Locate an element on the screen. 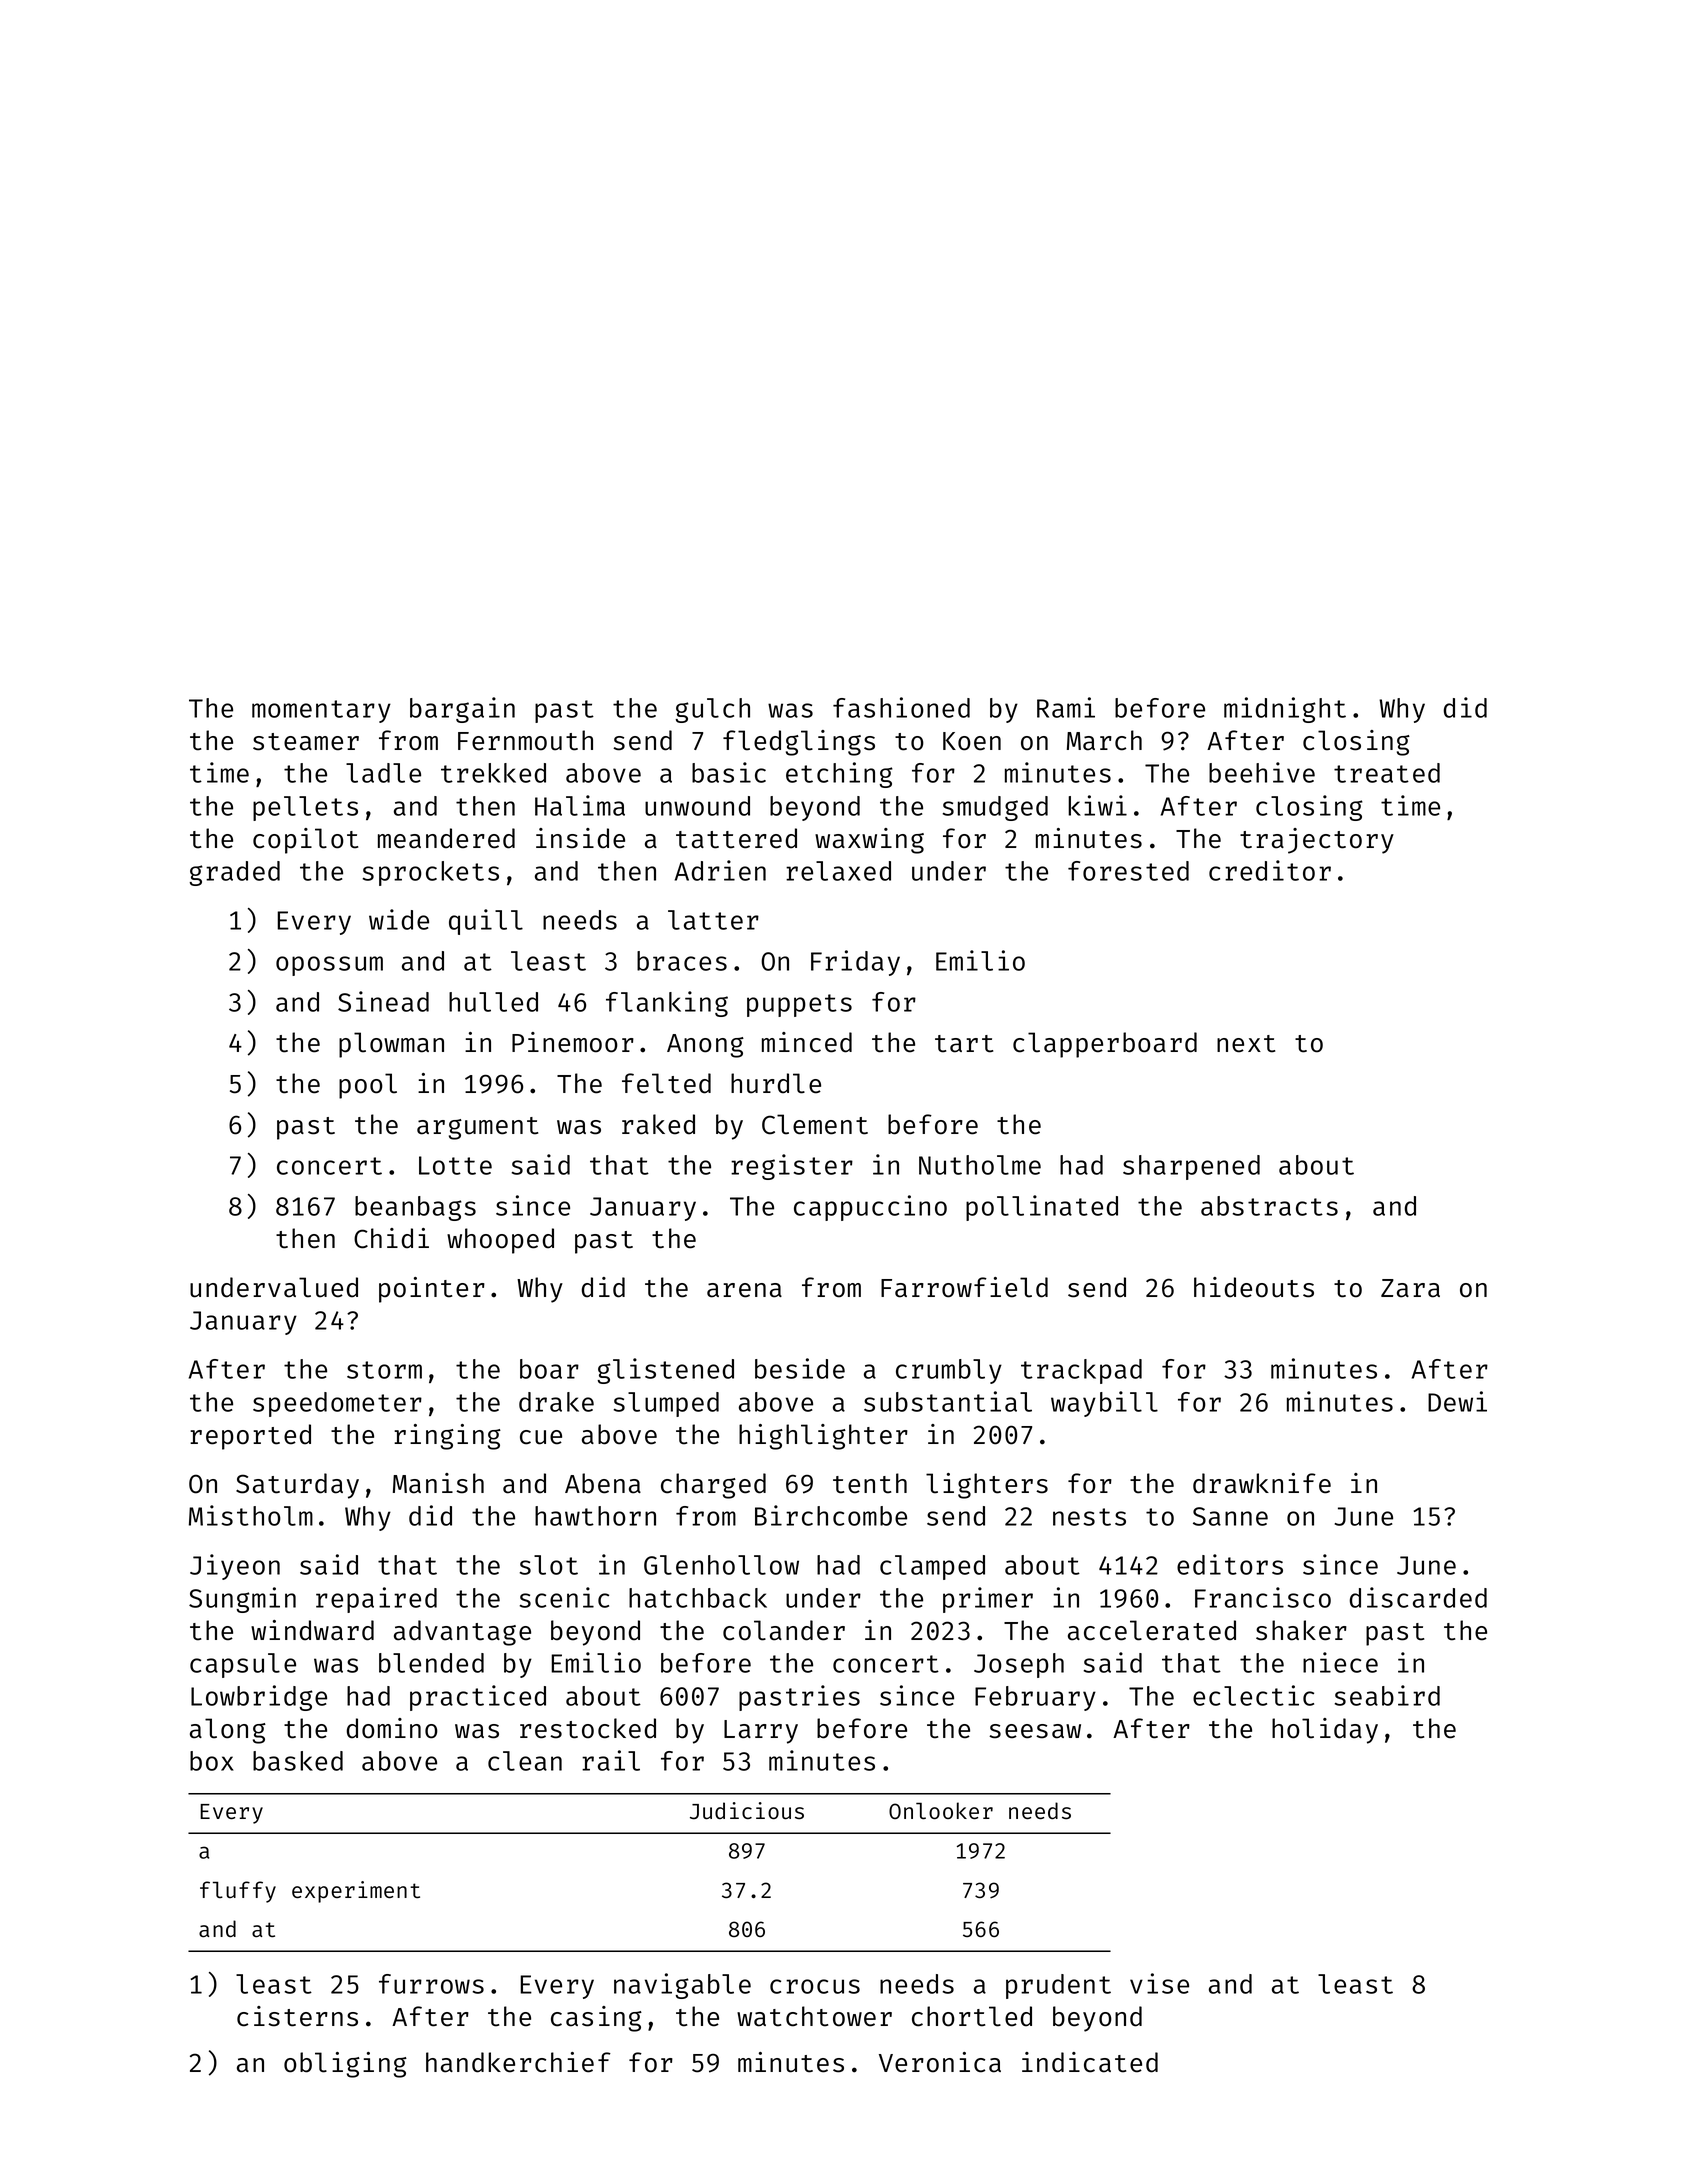  clean is located at coordinates (525, 1761).
